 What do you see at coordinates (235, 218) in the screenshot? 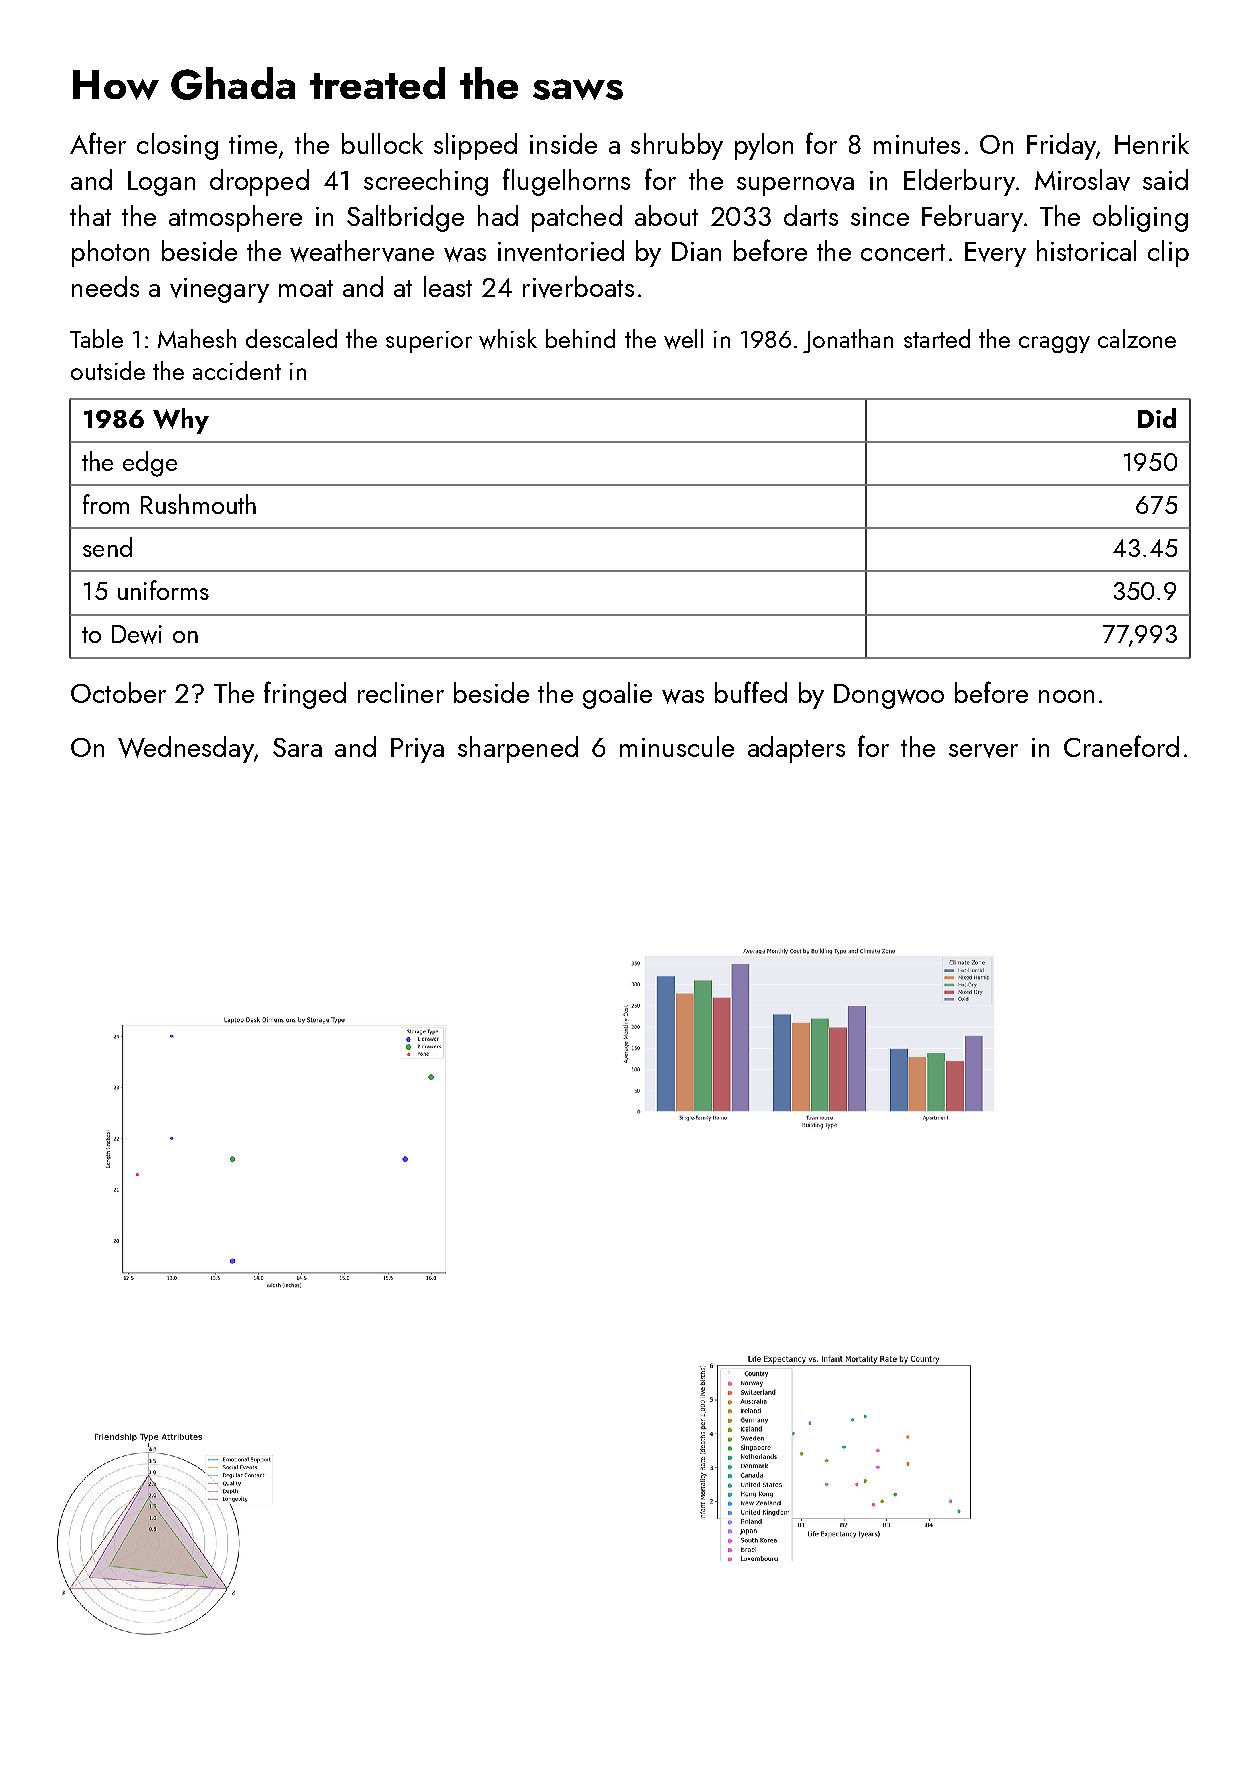
I see `atmosphere` at bounding box center [235, 218].
